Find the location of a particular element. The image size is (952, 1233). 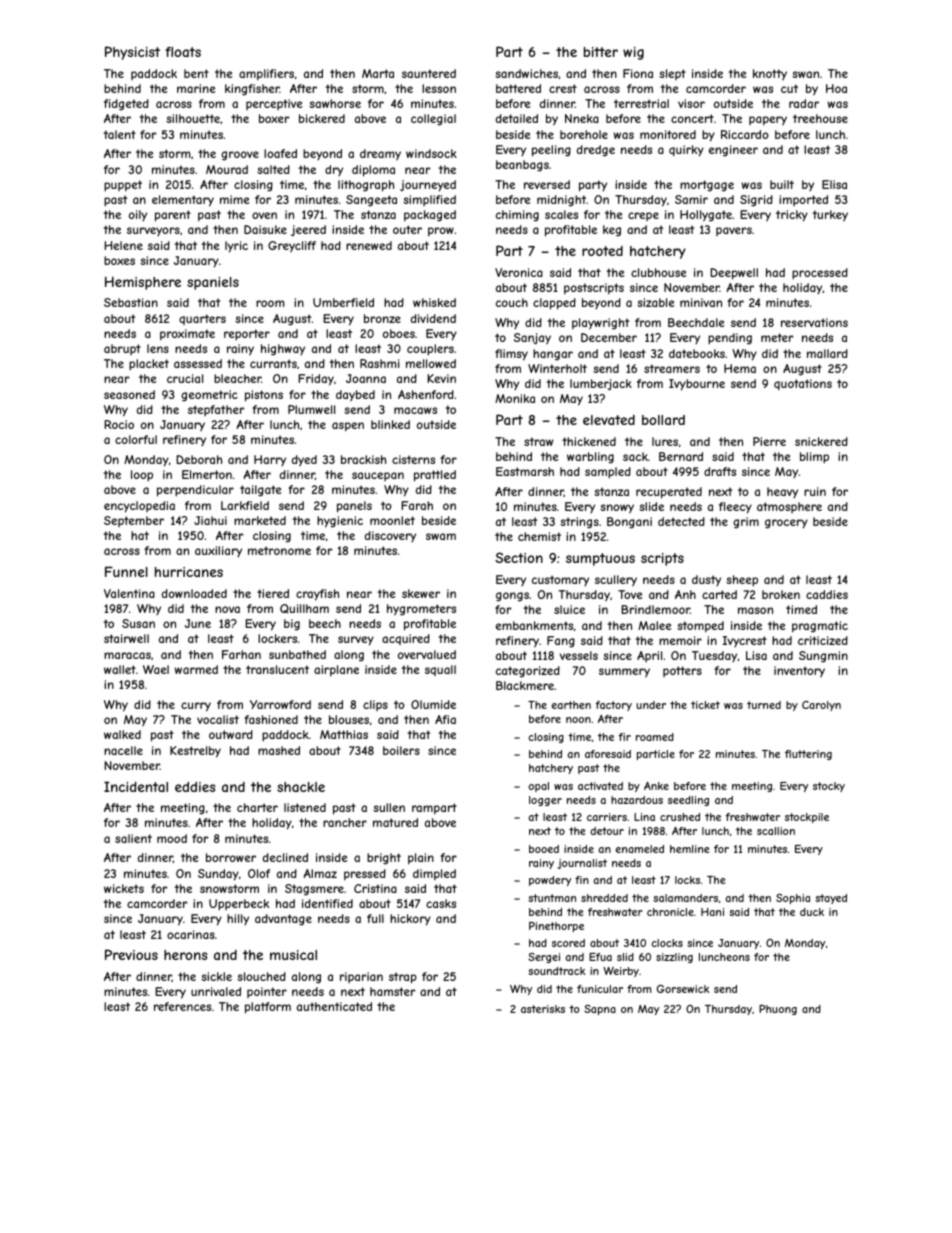

platform is located at coordinates (268, 1008).
